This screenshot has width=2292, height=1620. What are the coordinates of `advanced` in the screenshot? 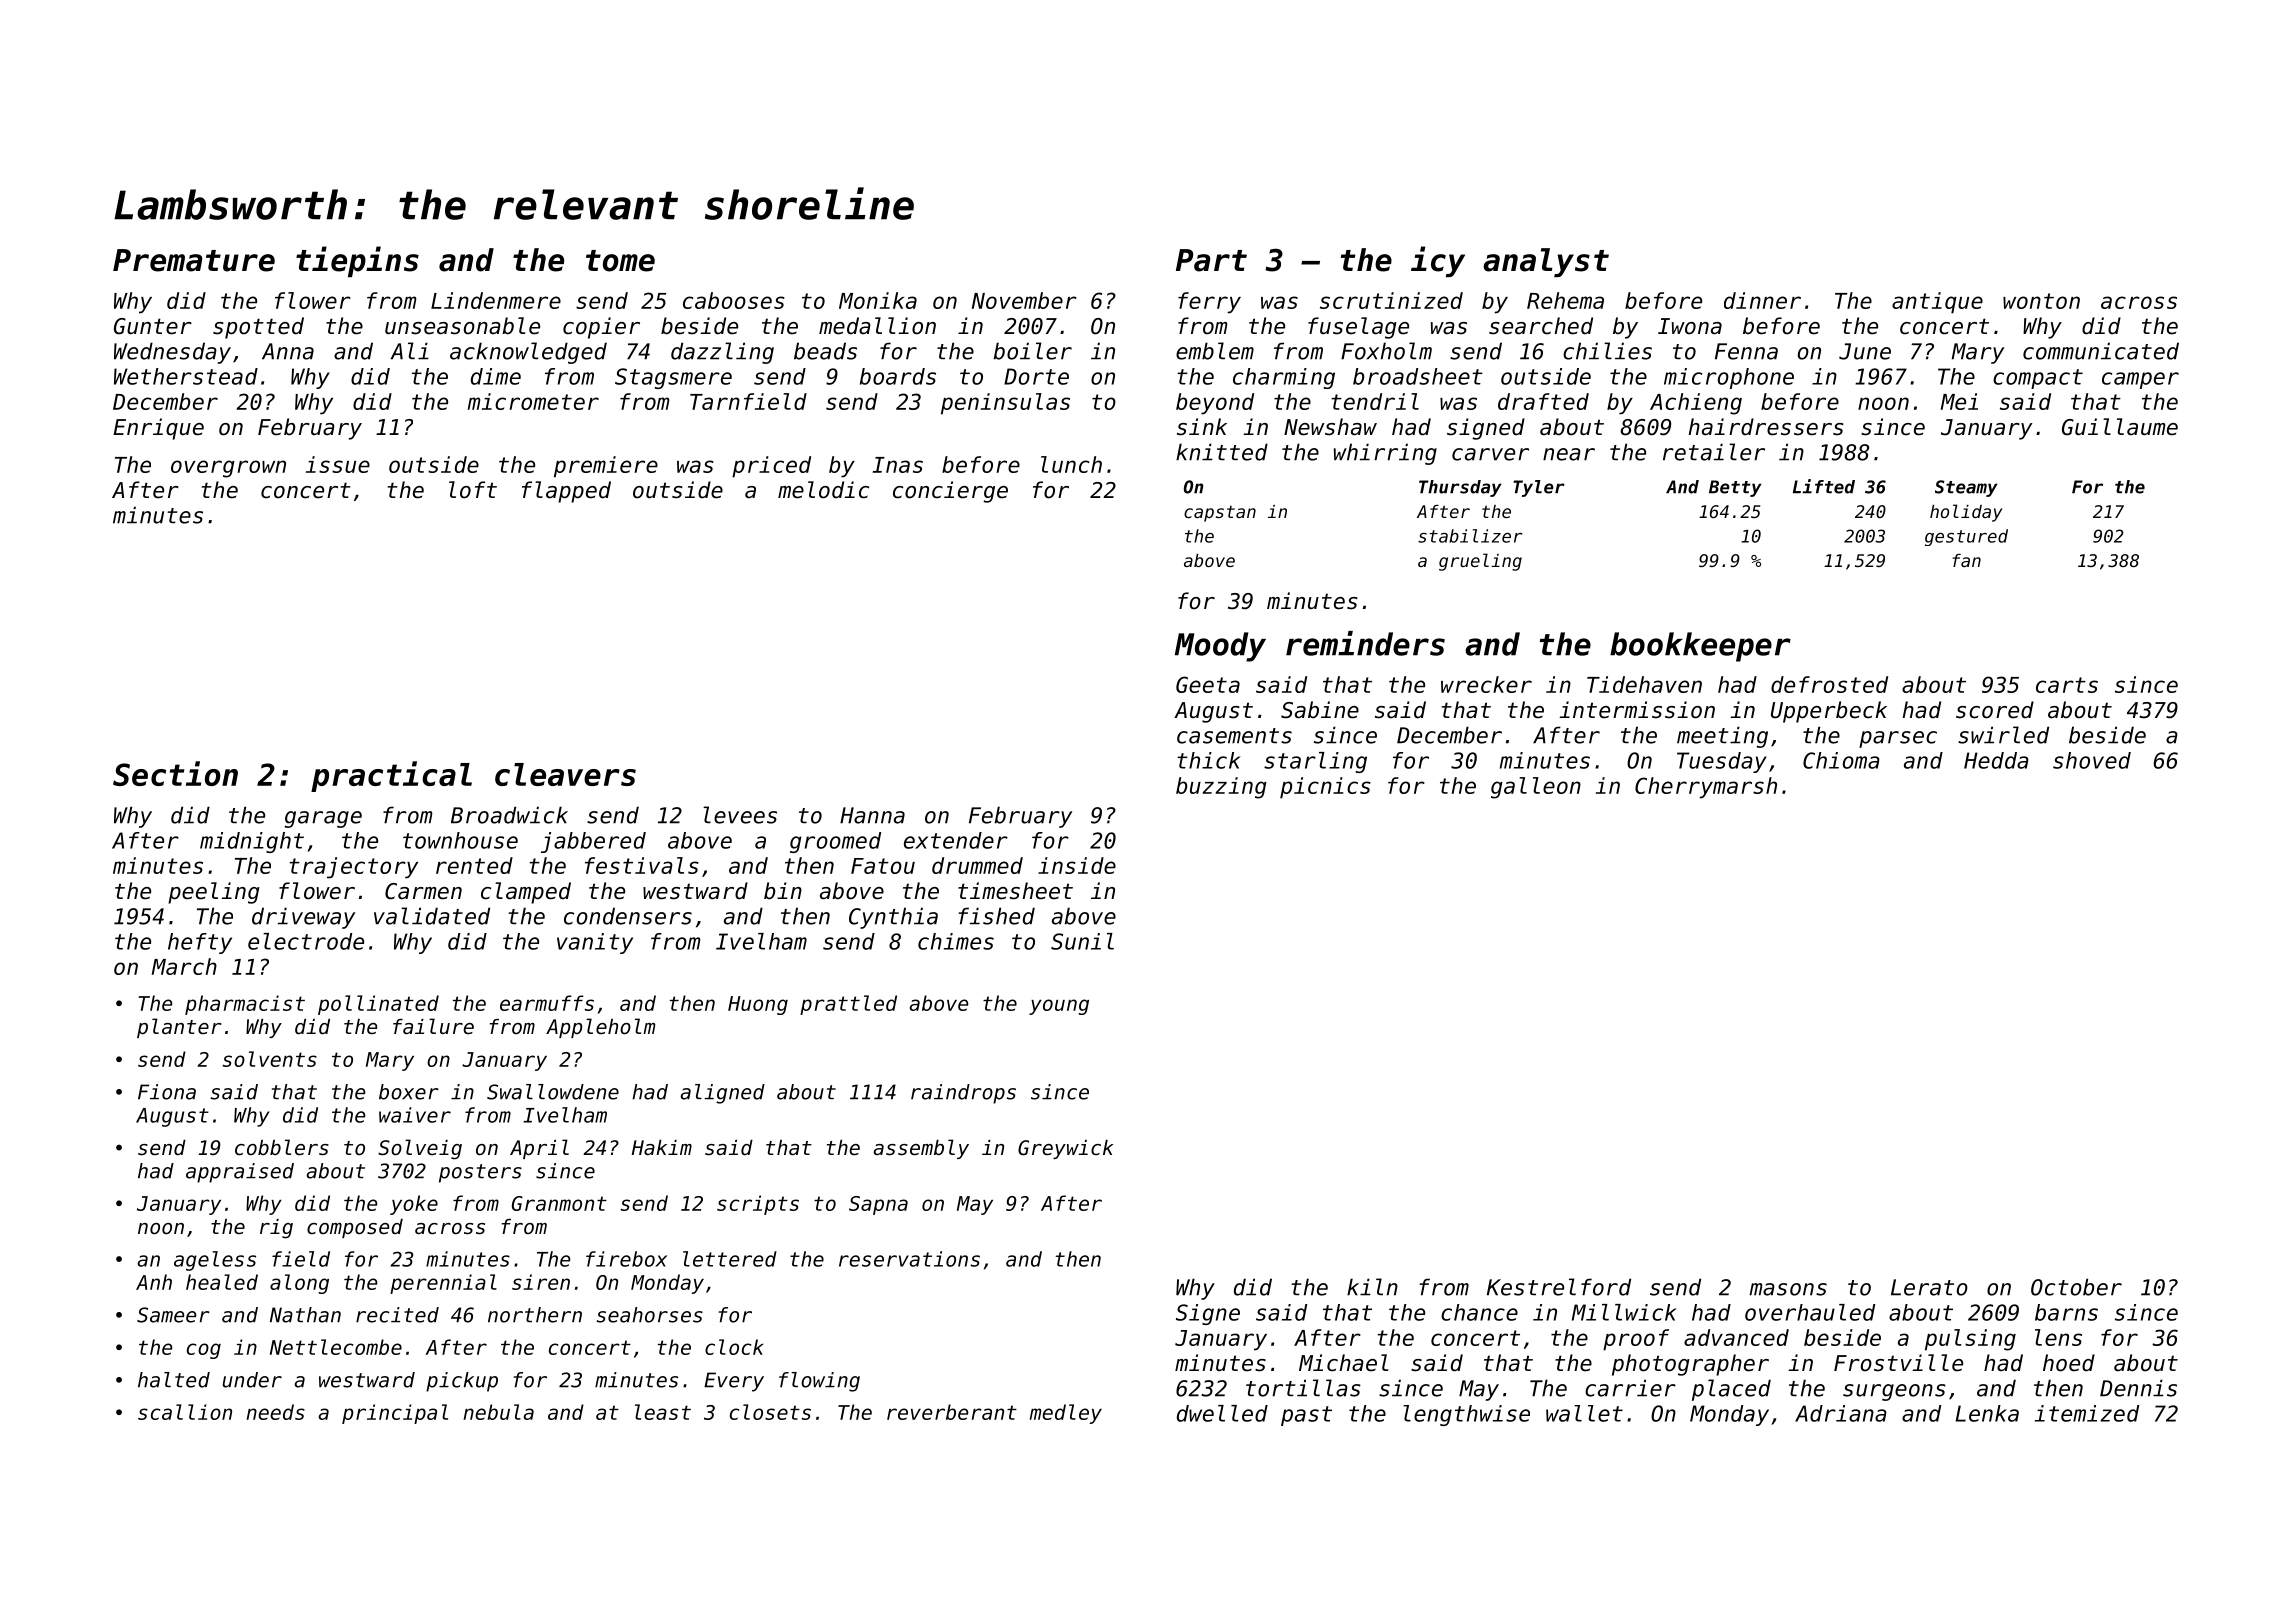 It's located at (1736, 1337).
